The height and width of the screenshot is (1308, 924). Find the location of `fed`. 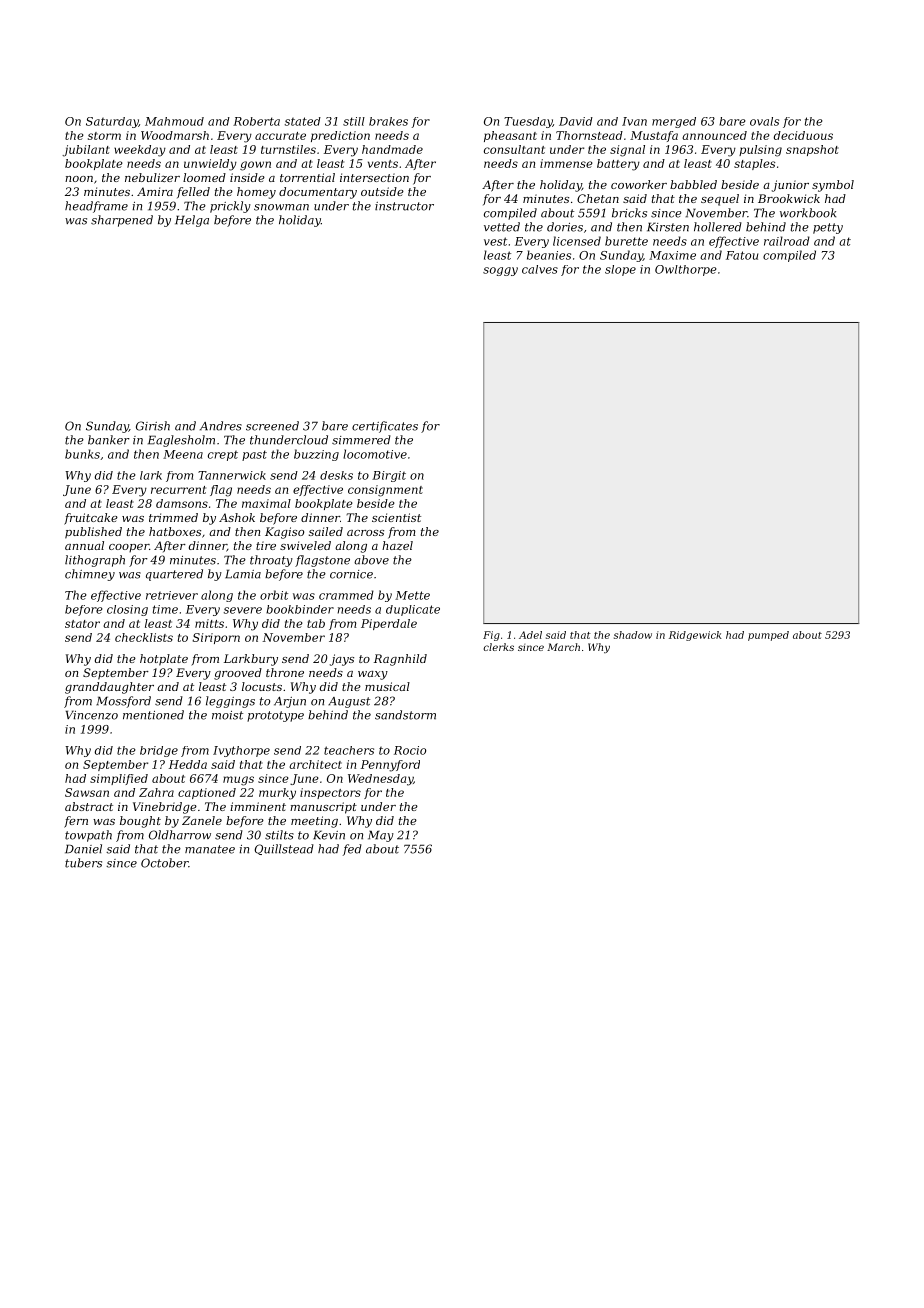

fed is located at coordinates (352, 850).
